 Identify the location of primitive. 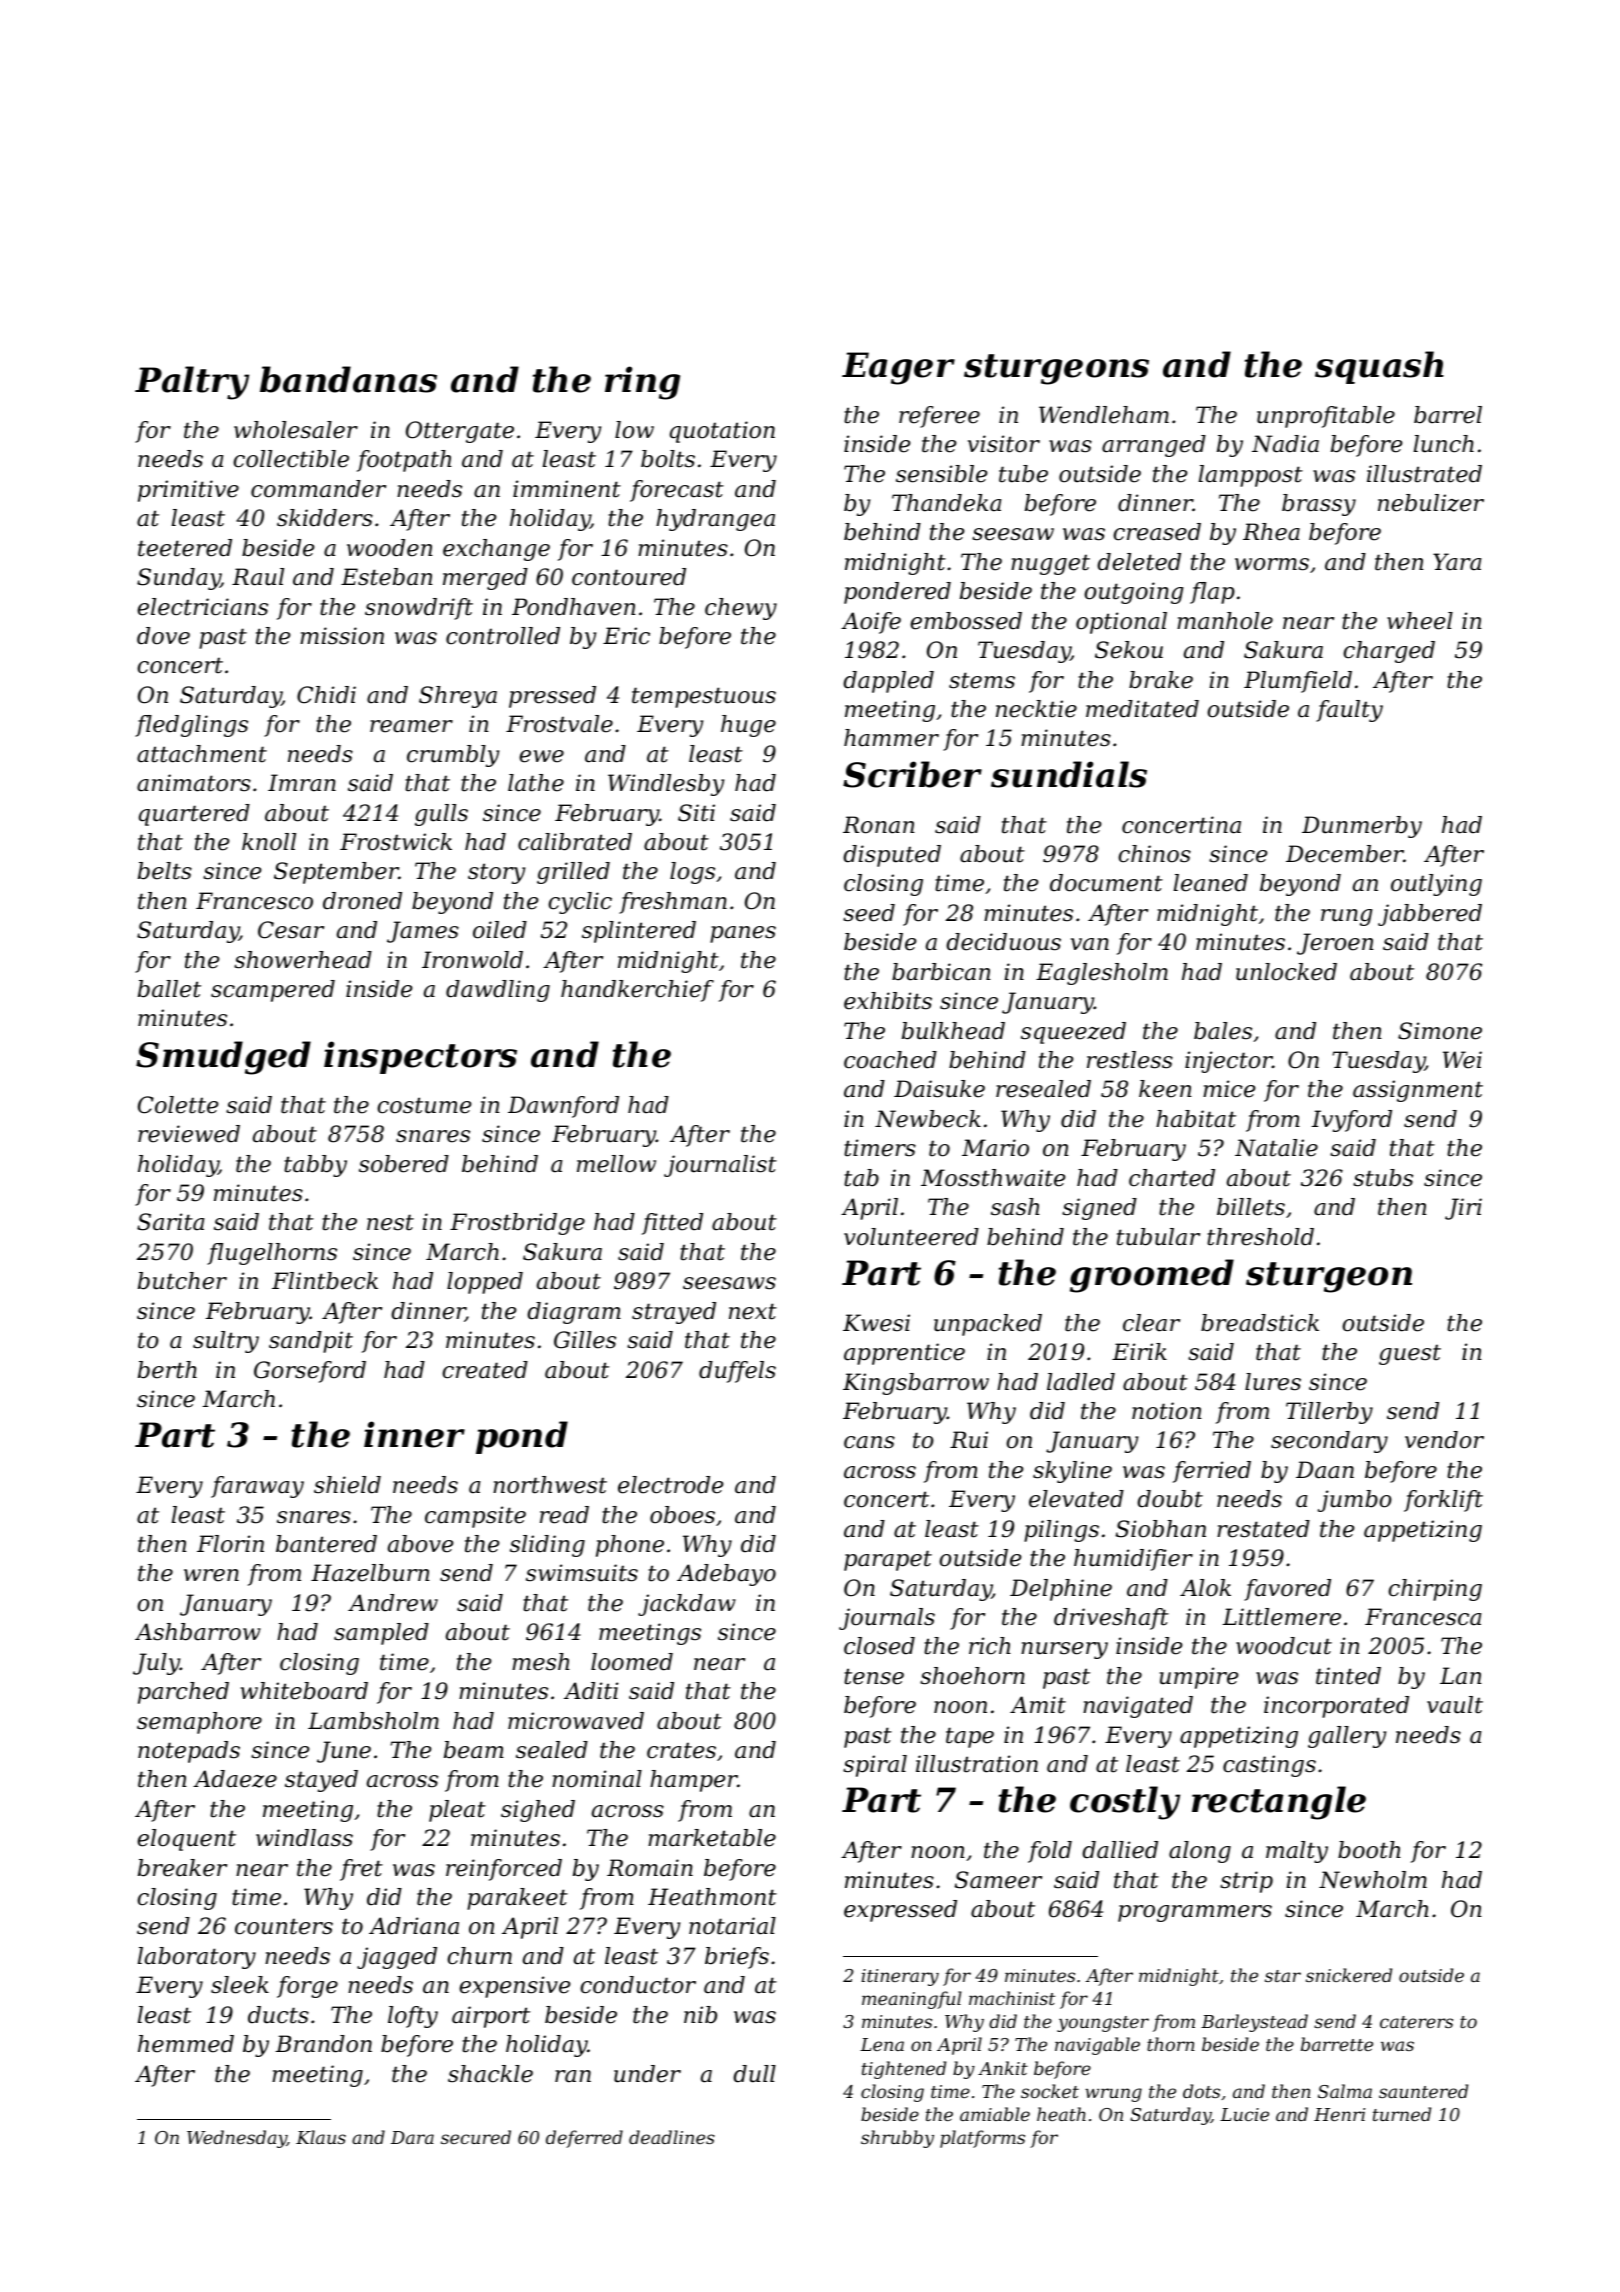
(188, 491).
